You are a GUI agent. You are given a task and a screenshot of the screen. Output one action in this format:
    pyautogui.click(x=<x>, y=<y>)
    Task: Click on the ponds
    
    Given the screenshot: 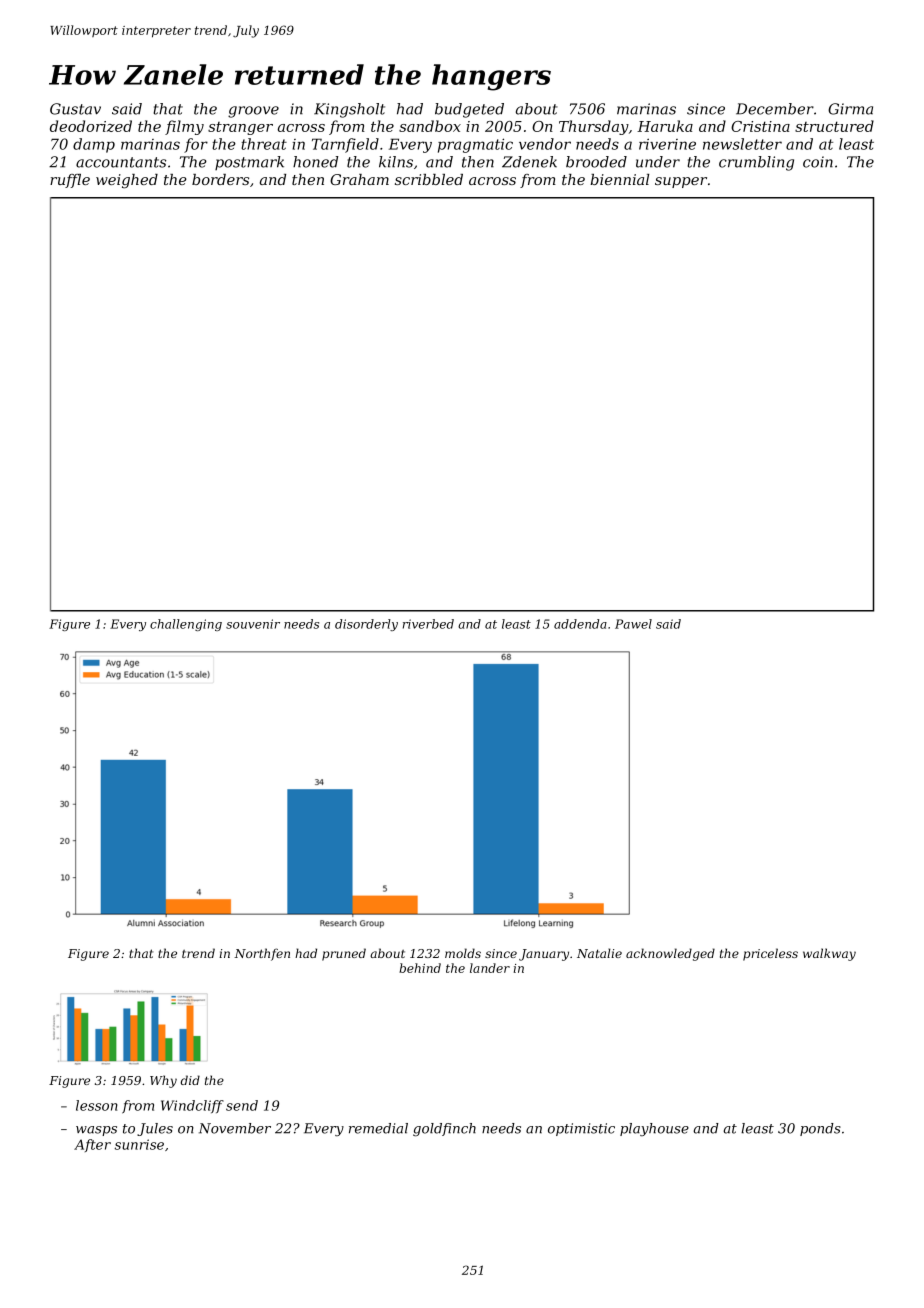 What is the action you would take?
    pyautogui.click(x=820, y=1129)
